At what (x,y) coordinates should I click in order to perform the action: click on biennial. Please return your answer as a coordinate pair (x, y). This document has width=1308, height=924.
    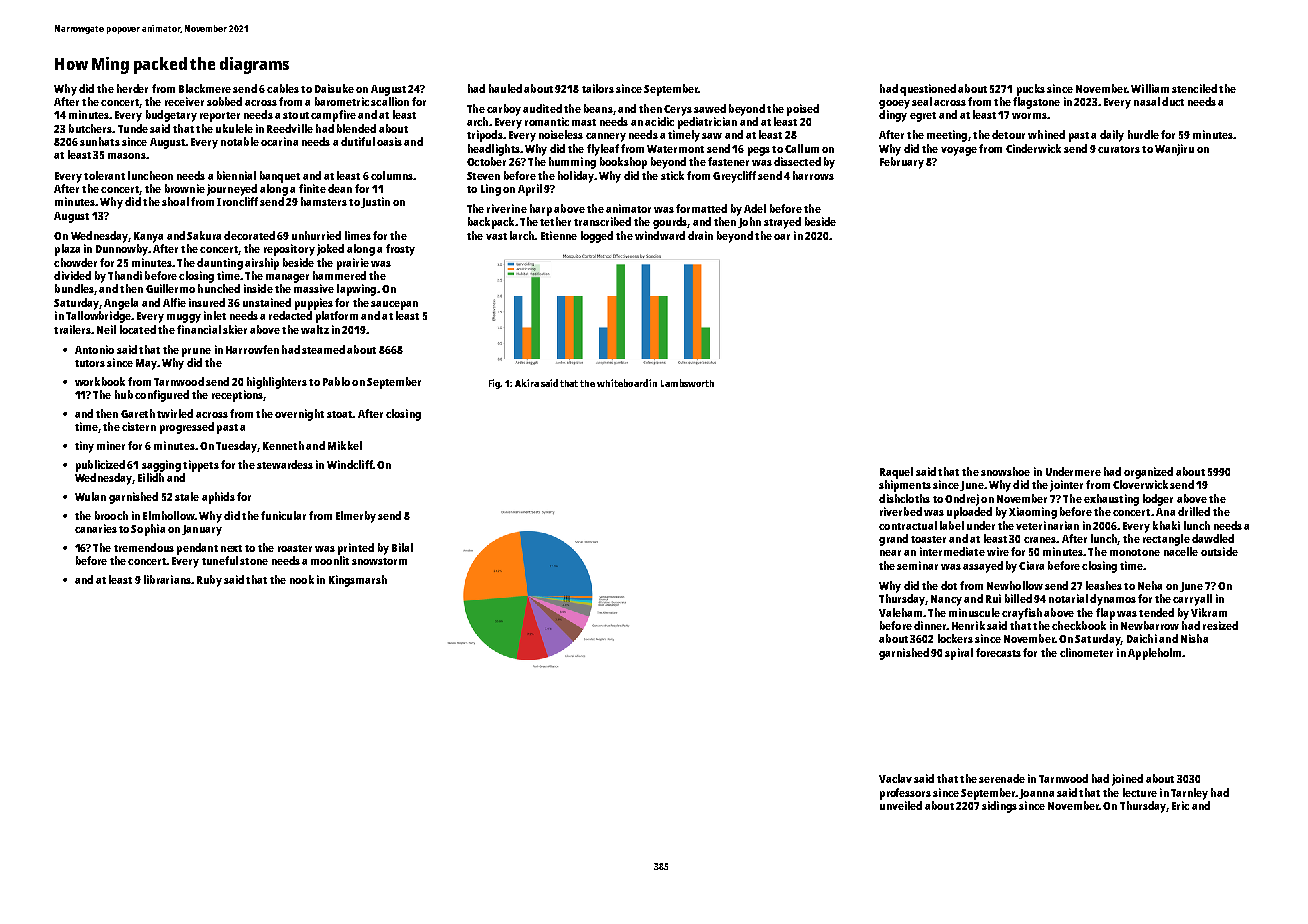
    Looking at the image, I should click on (236, 175).
